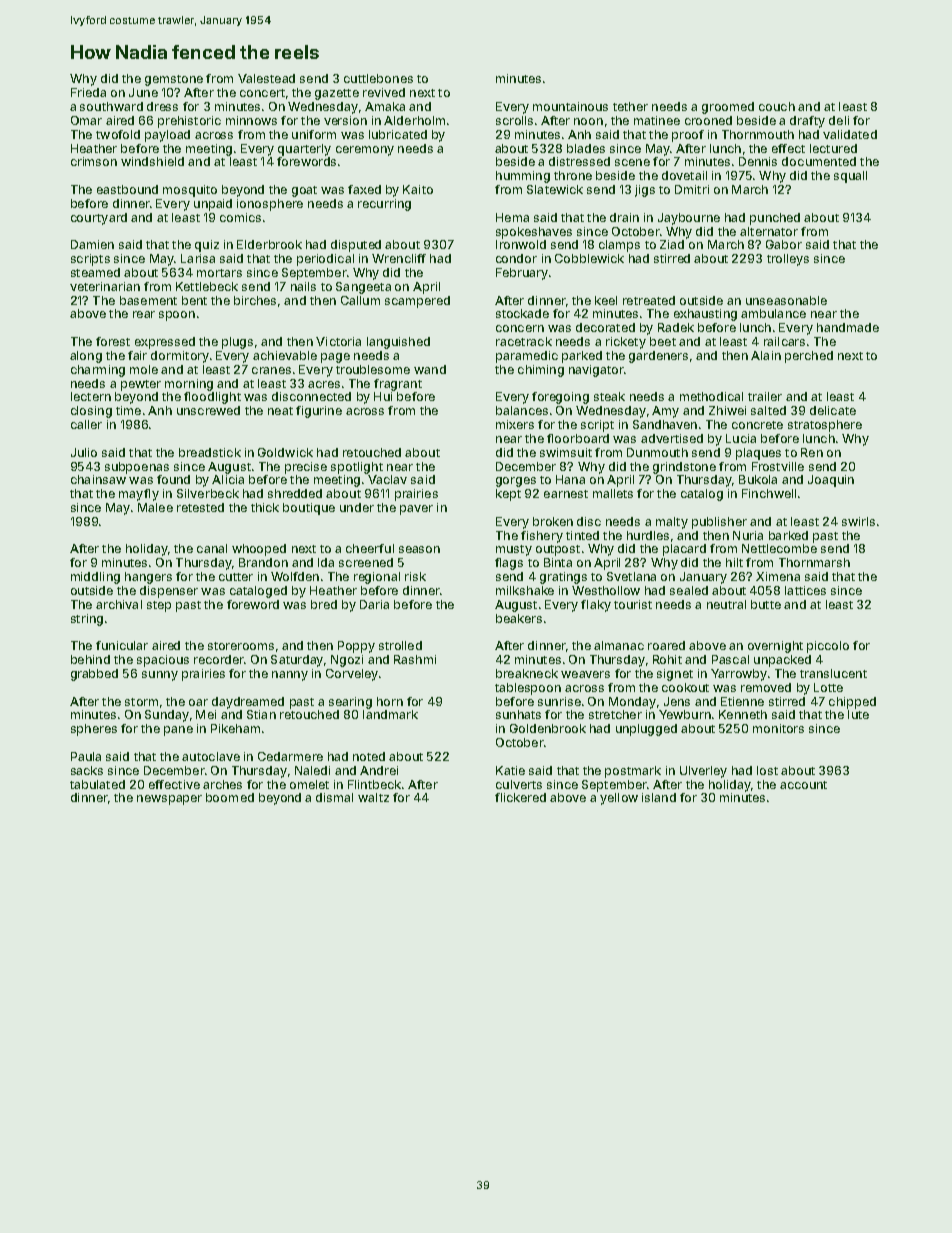 The height and width of the page is (1233, 952). Describe the element at coordinates (689, 219) in the page. I see `Jaybourne` at that location.
